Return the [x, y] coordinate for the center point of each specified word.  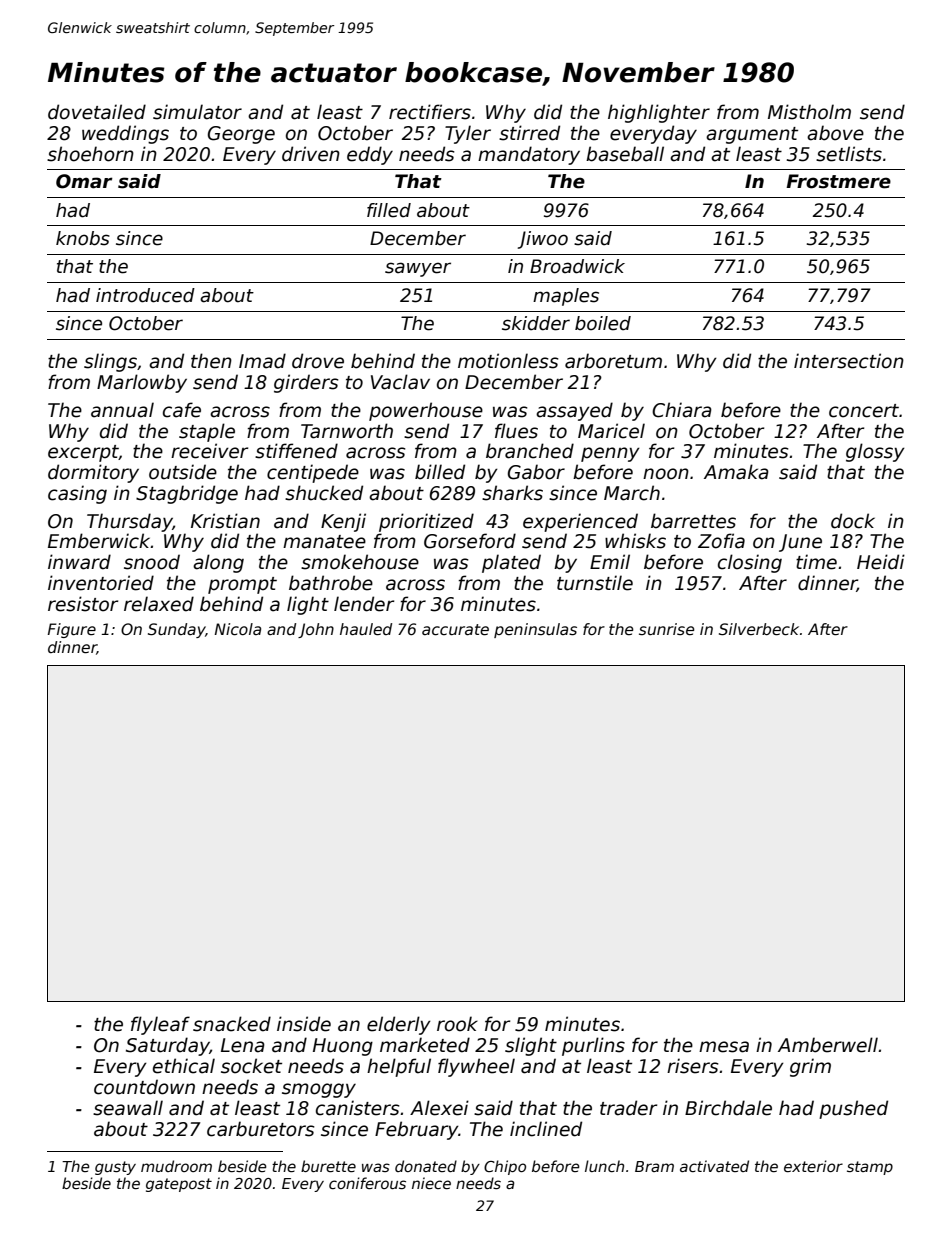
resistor [83, 604]
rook [457, 1024]
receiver [209, 451]
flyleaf [160, 1025]
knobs [83, 238]
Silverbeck [759, 629]
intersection [849, 361]
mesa [724, 1047]
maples [566, 297]
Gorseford [470, 541]
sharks [512, 493]
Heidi [881, 562]
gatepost [179, 1185]
